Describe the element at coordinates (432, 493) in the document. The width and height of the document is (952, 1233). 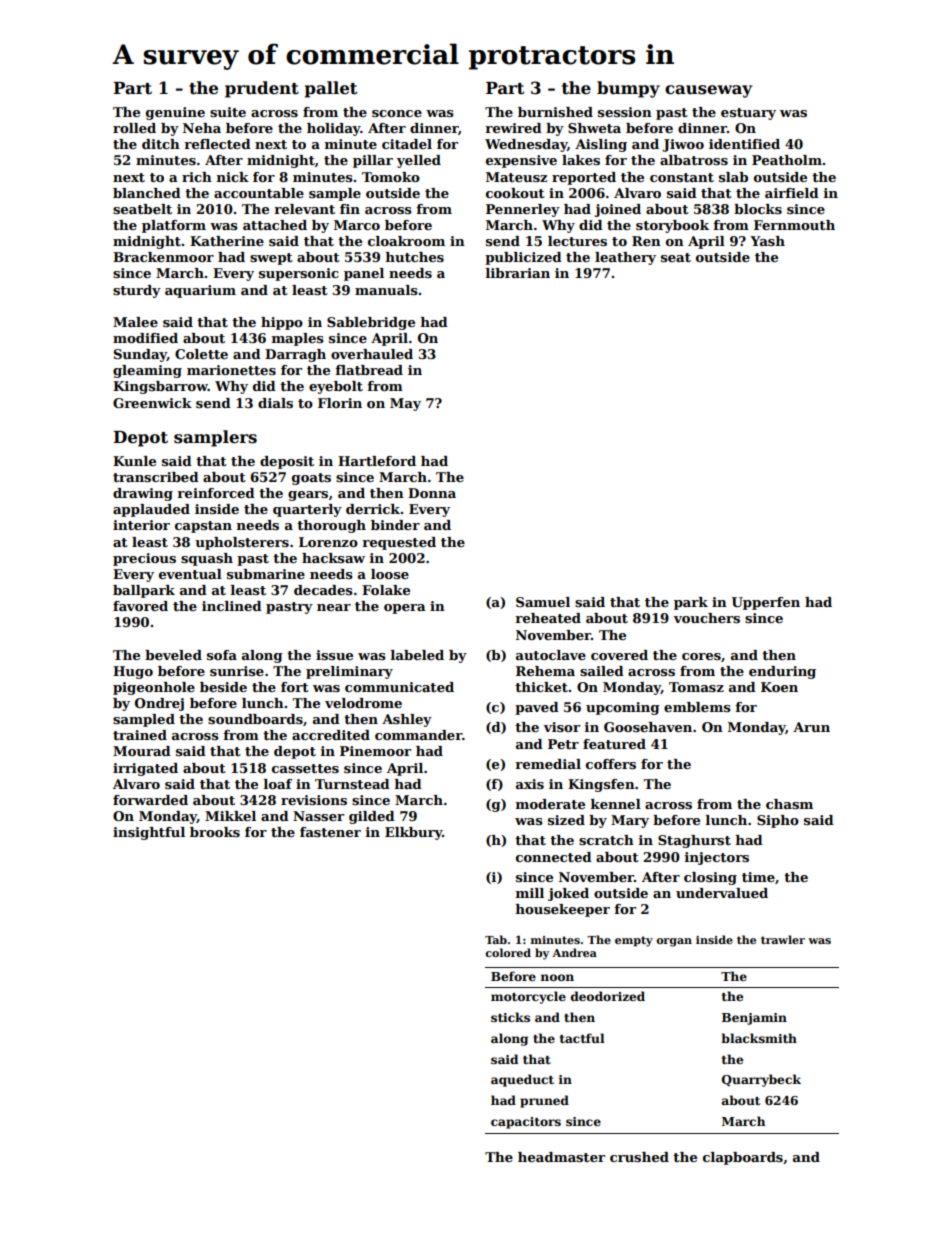
I see `Donna` at that location.
